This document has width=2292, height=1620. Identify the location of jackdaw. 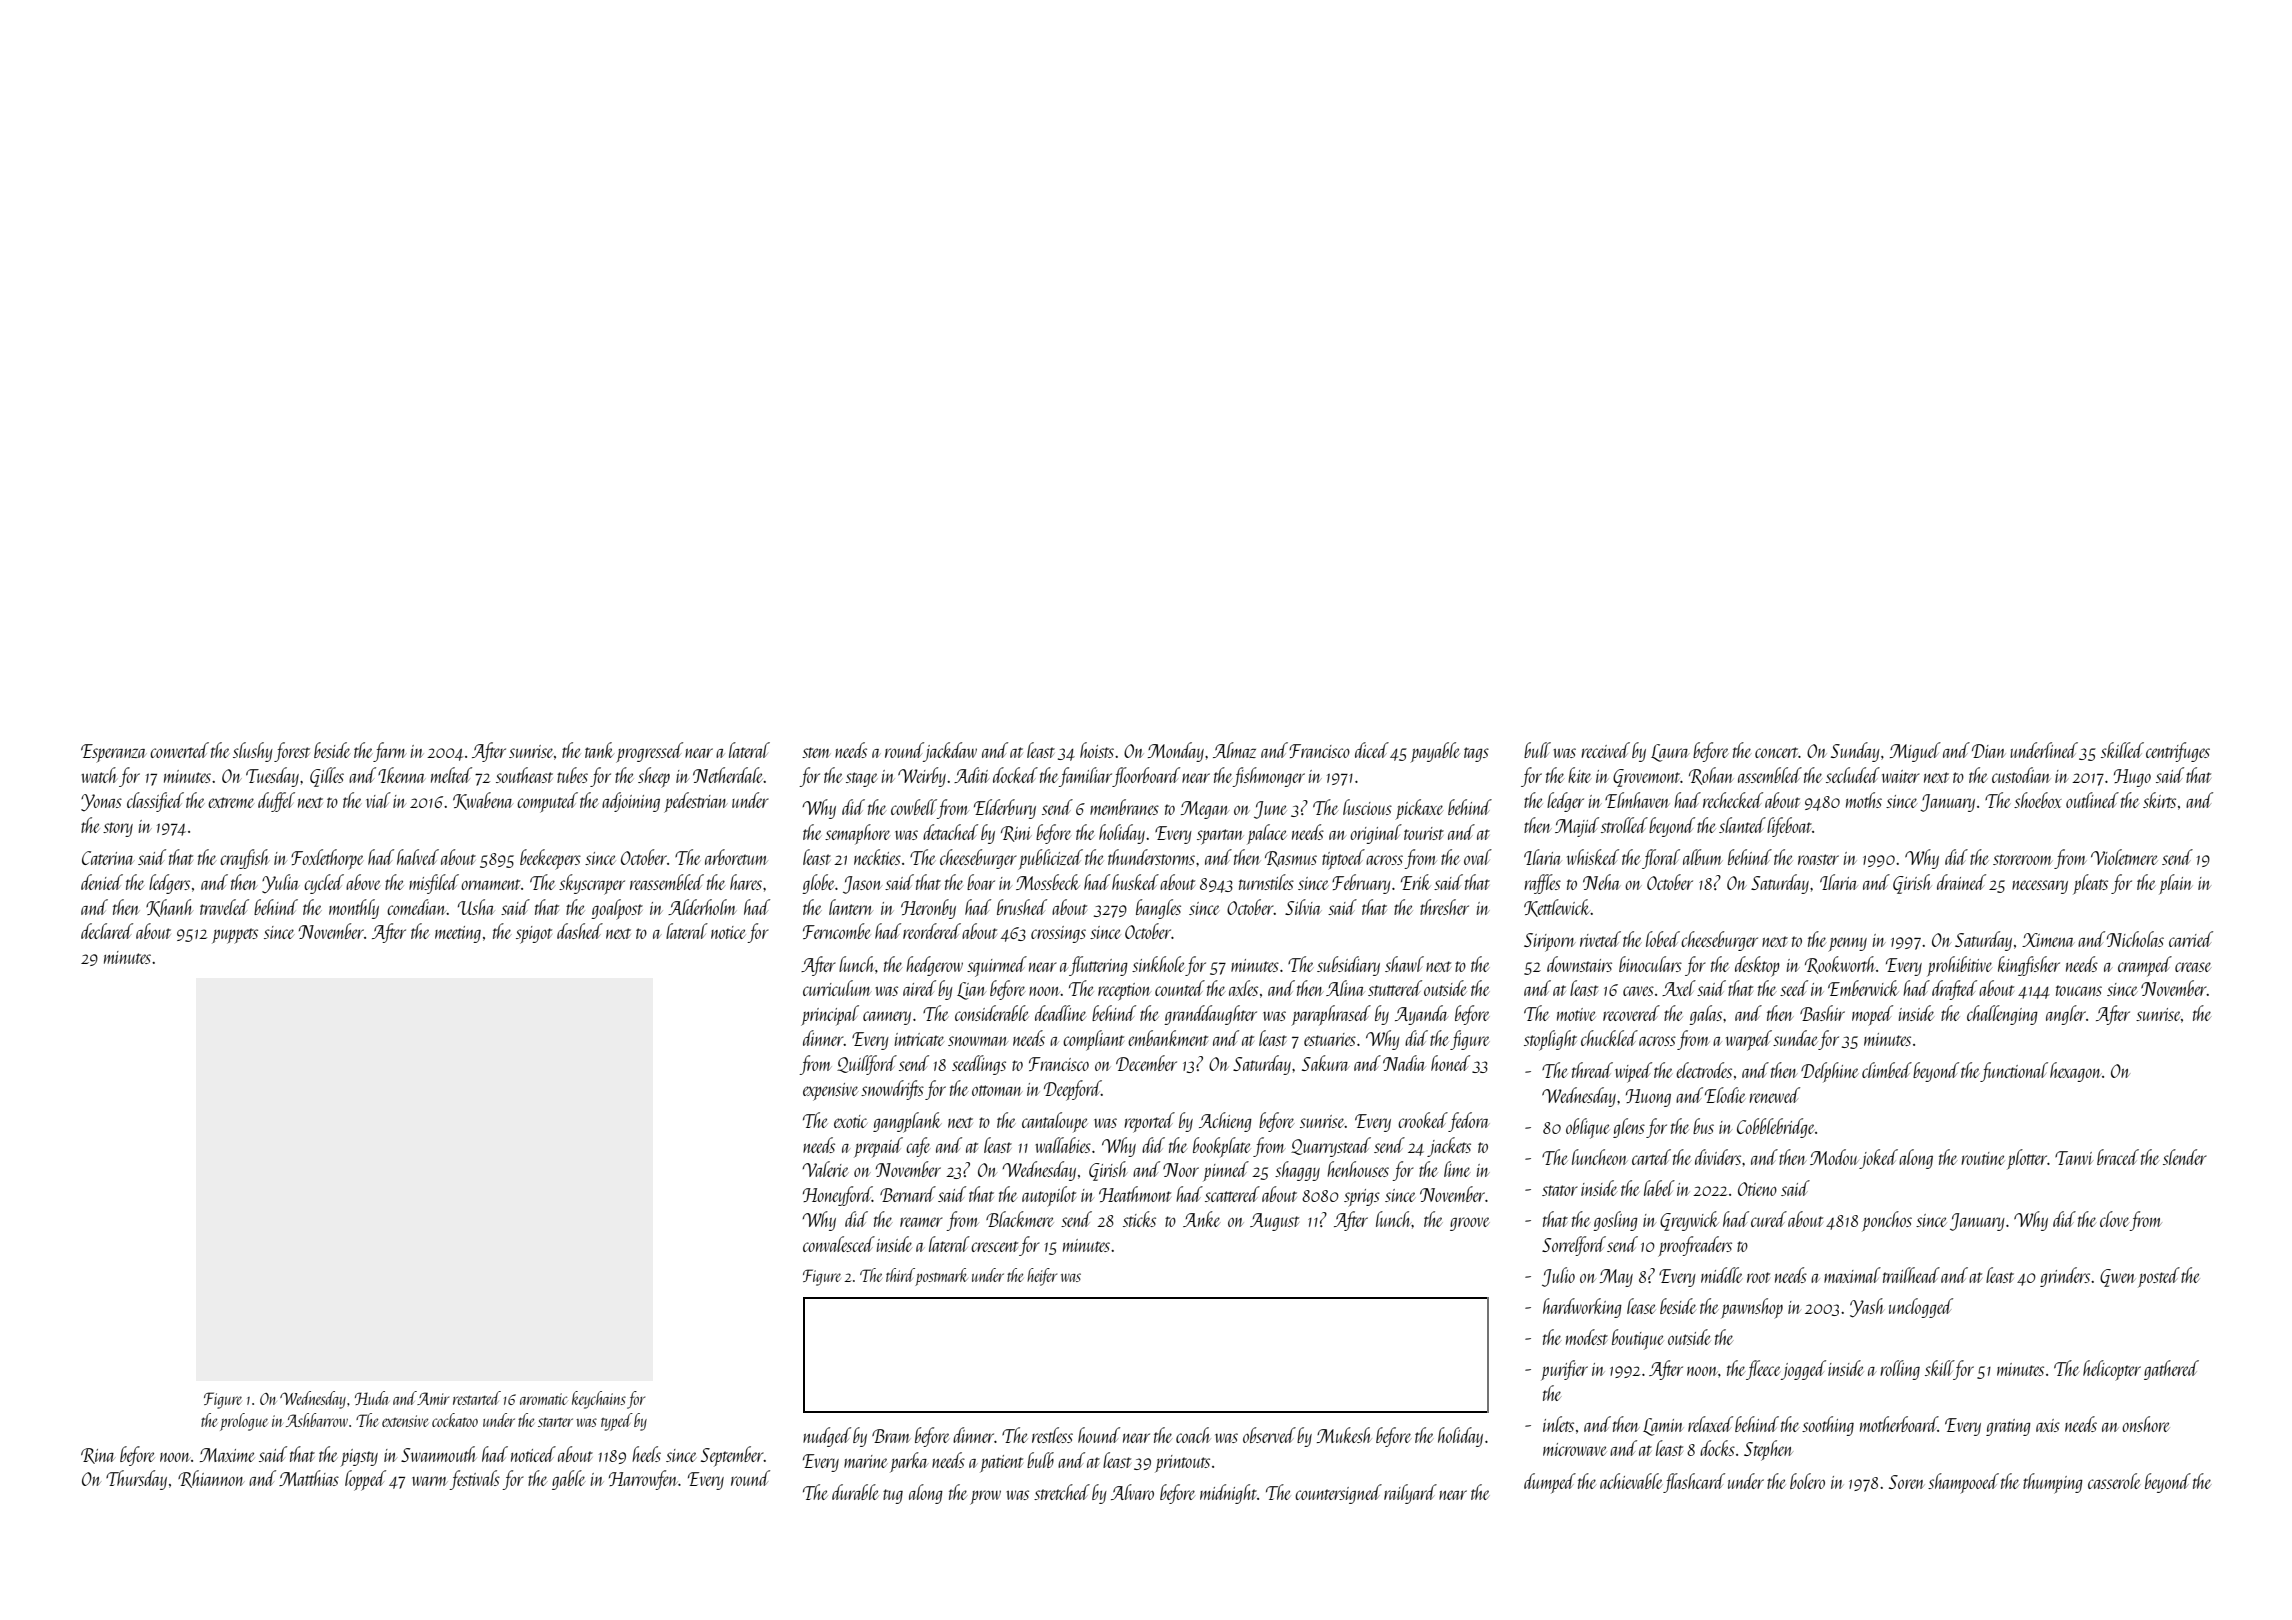
(950, 752).
